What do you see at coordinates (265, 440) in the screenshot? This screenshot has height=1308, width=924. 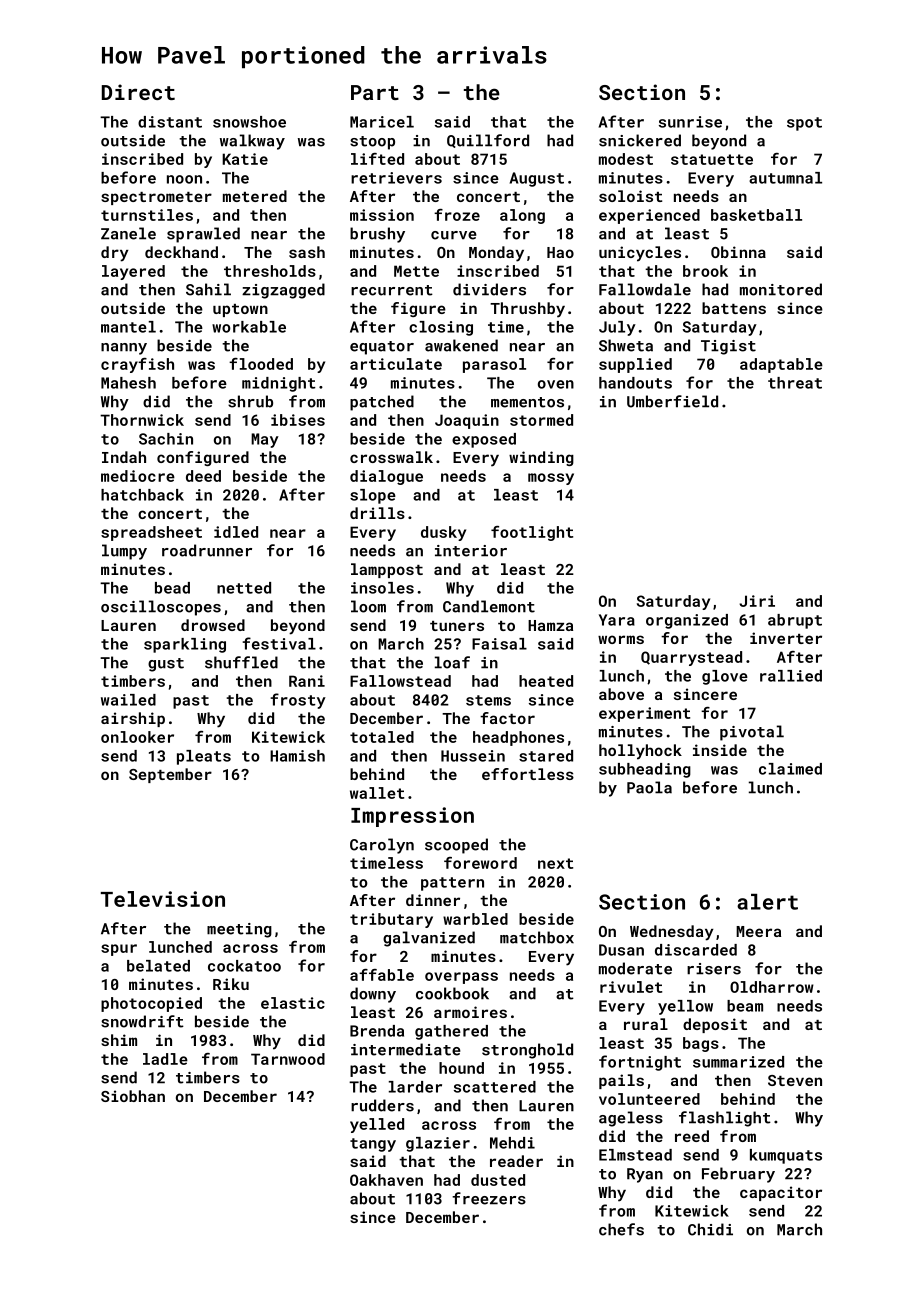 I see `May` at bounding box center [265, 440].
